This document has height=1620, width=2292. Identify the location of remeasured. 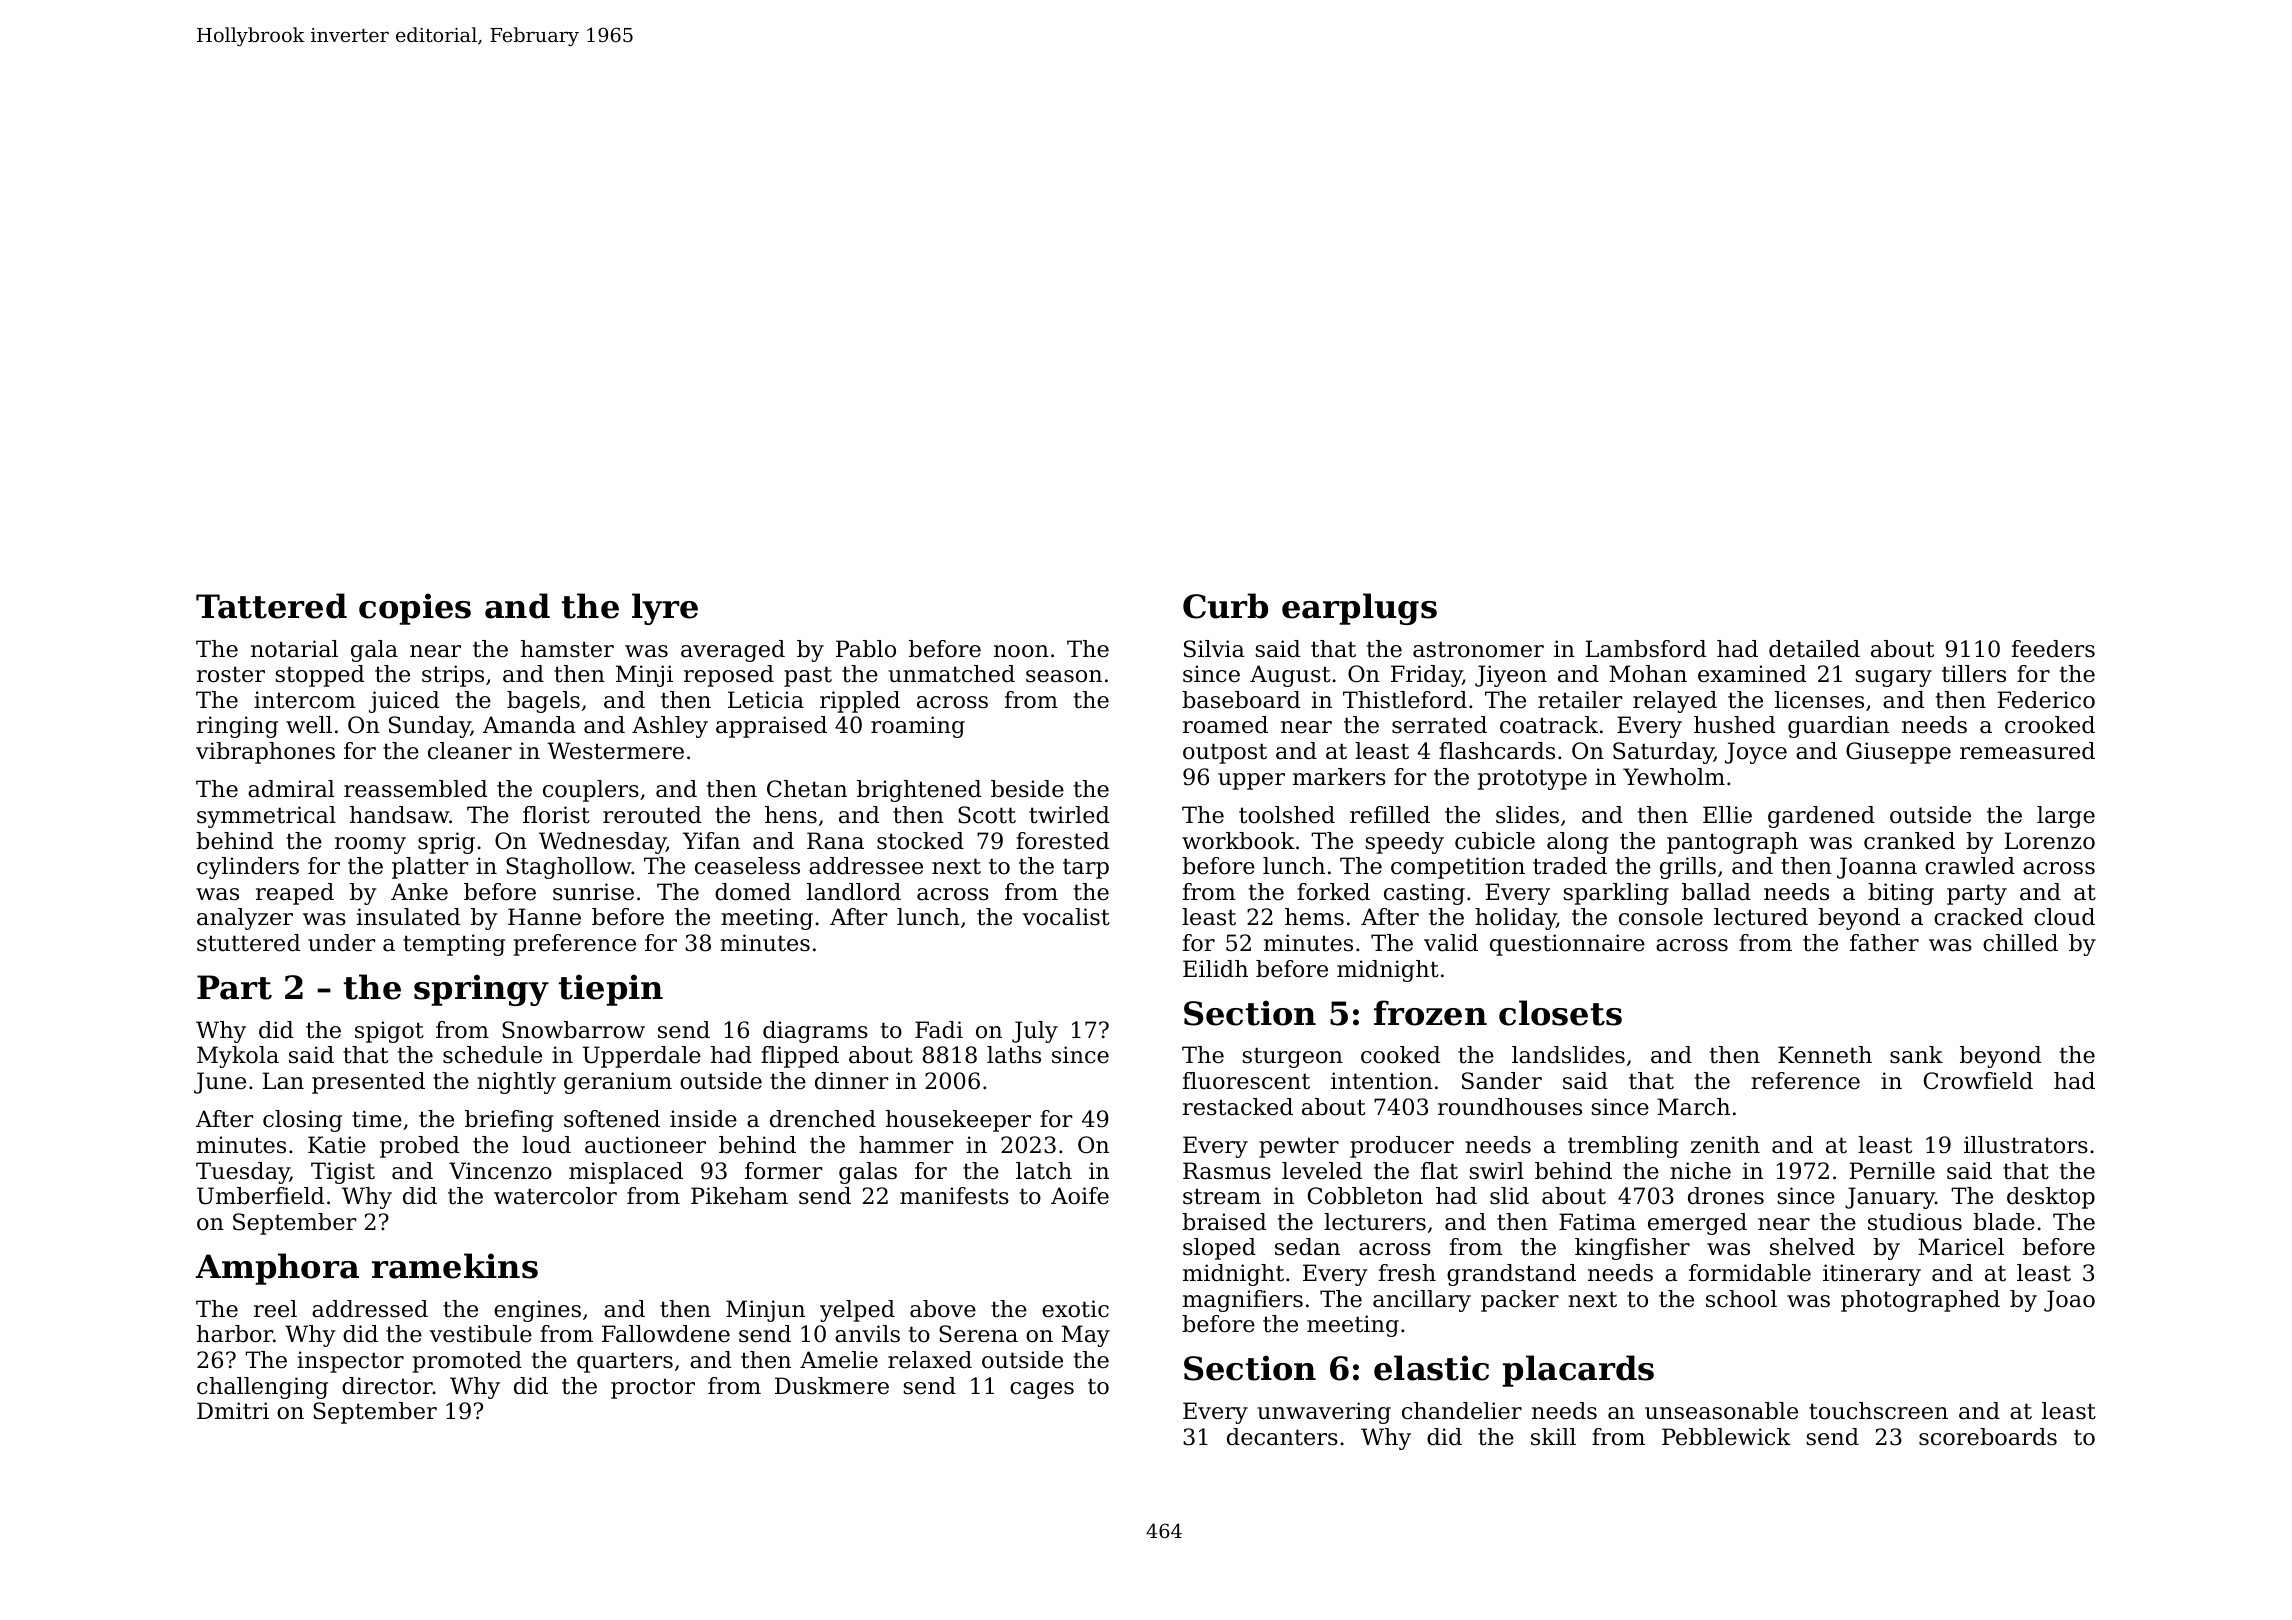
(2027, 751).
